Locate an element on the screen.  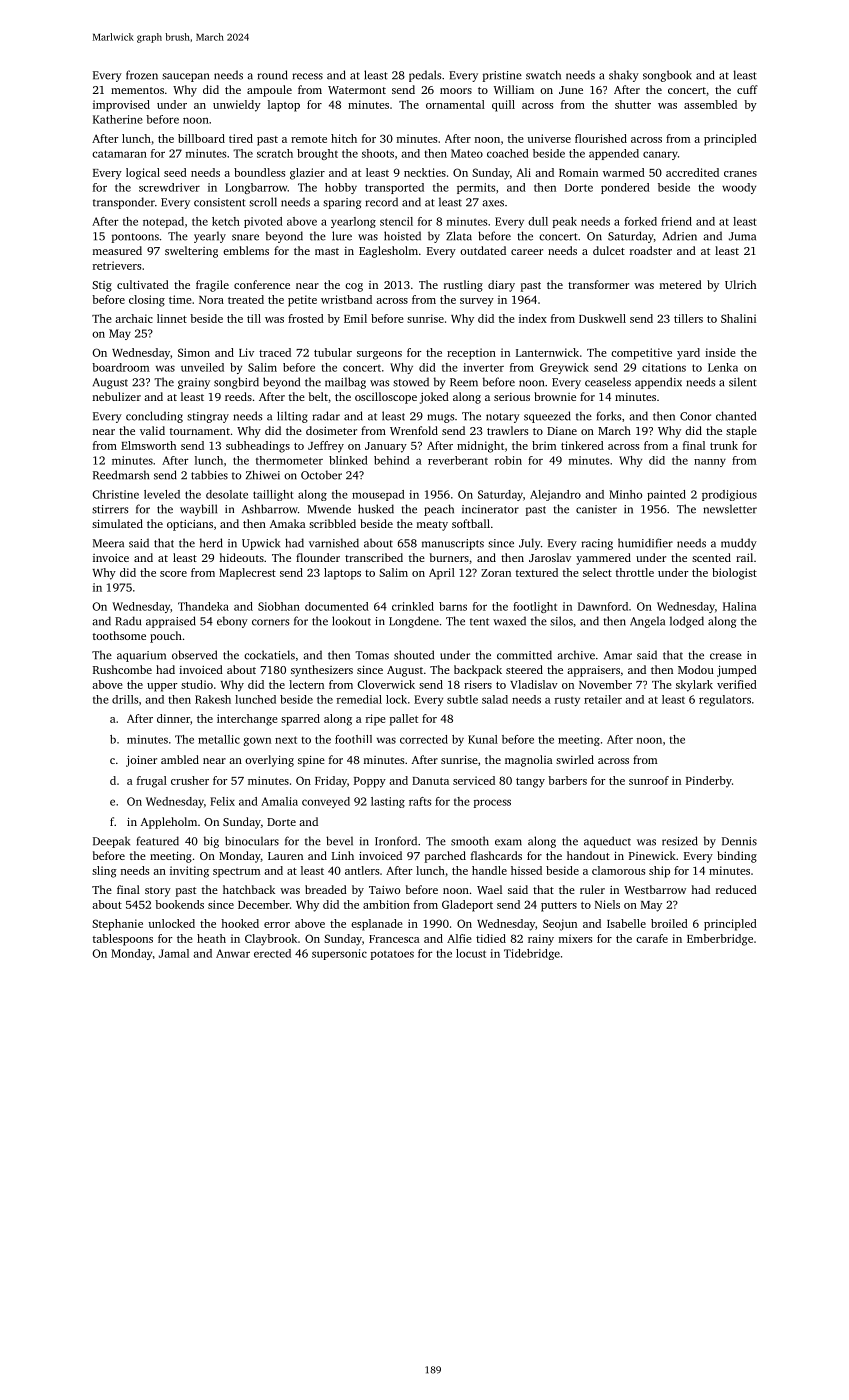
manuscripts is located at coordinates (453, 544).
